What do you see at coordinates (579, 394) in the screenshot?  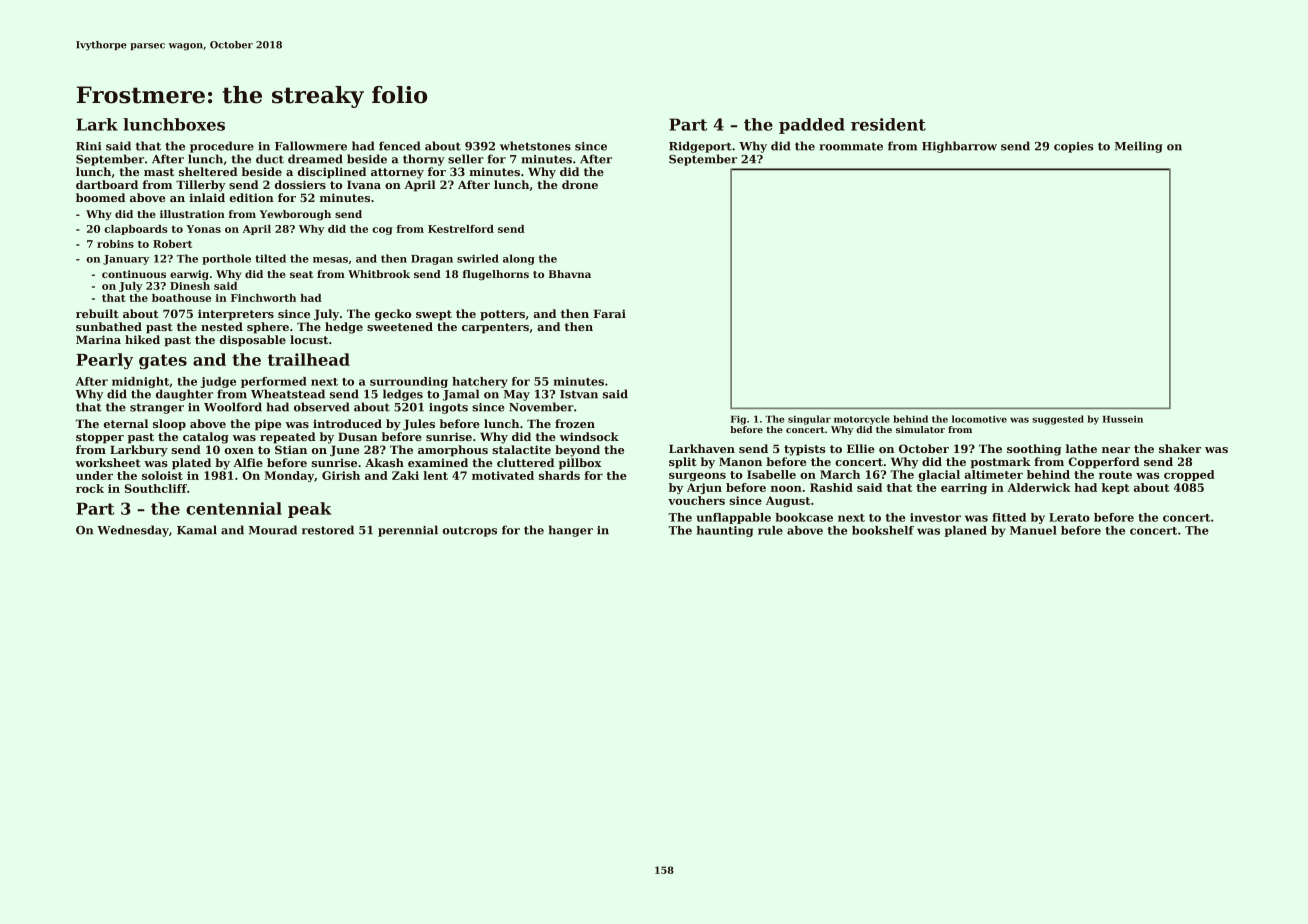 I see `Istvan` at bounding box center [579, 394].
